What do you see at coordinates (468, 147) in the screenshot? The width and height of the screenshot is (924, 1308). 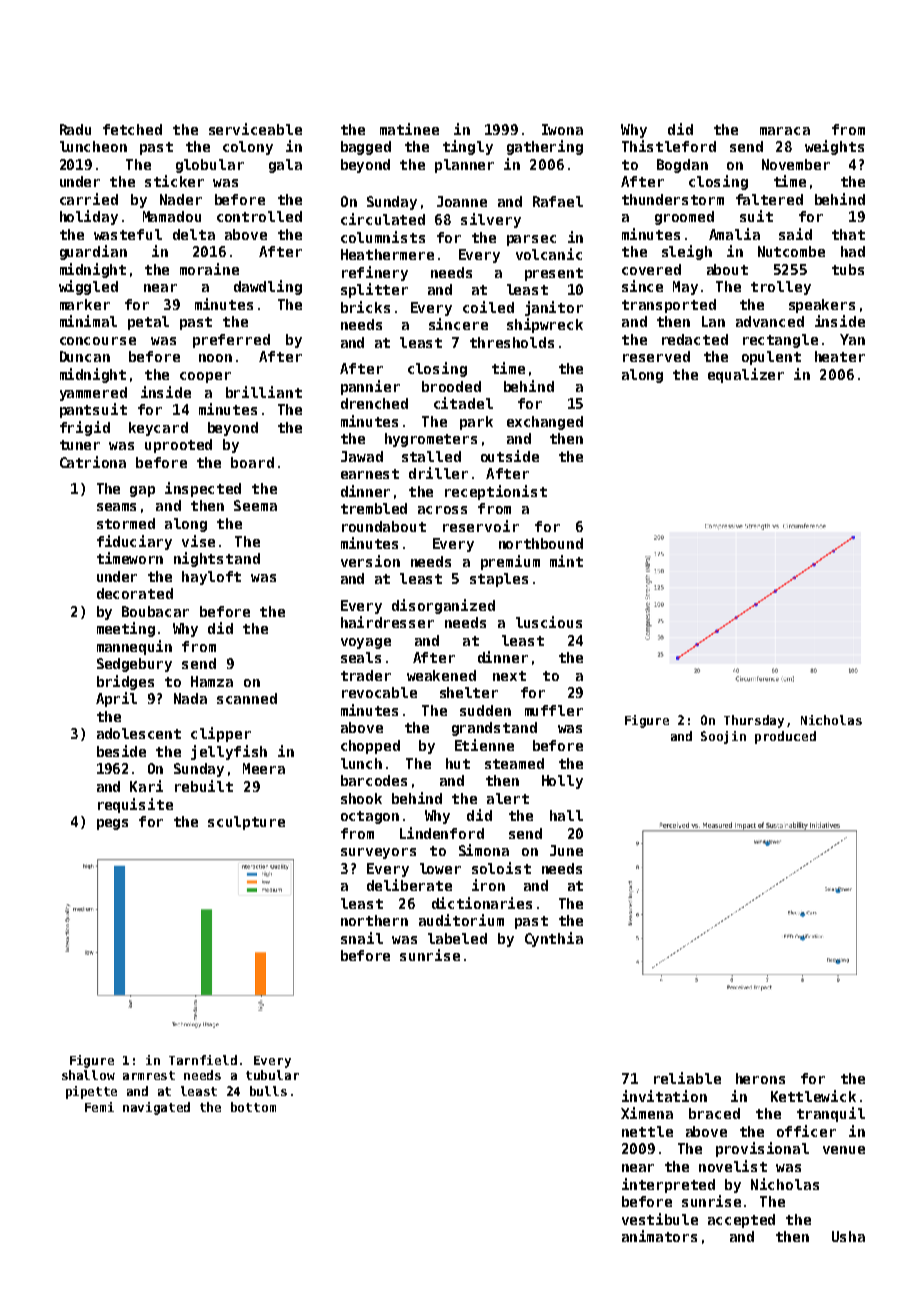 I see `tingly` at bounding box center [468, 147].
